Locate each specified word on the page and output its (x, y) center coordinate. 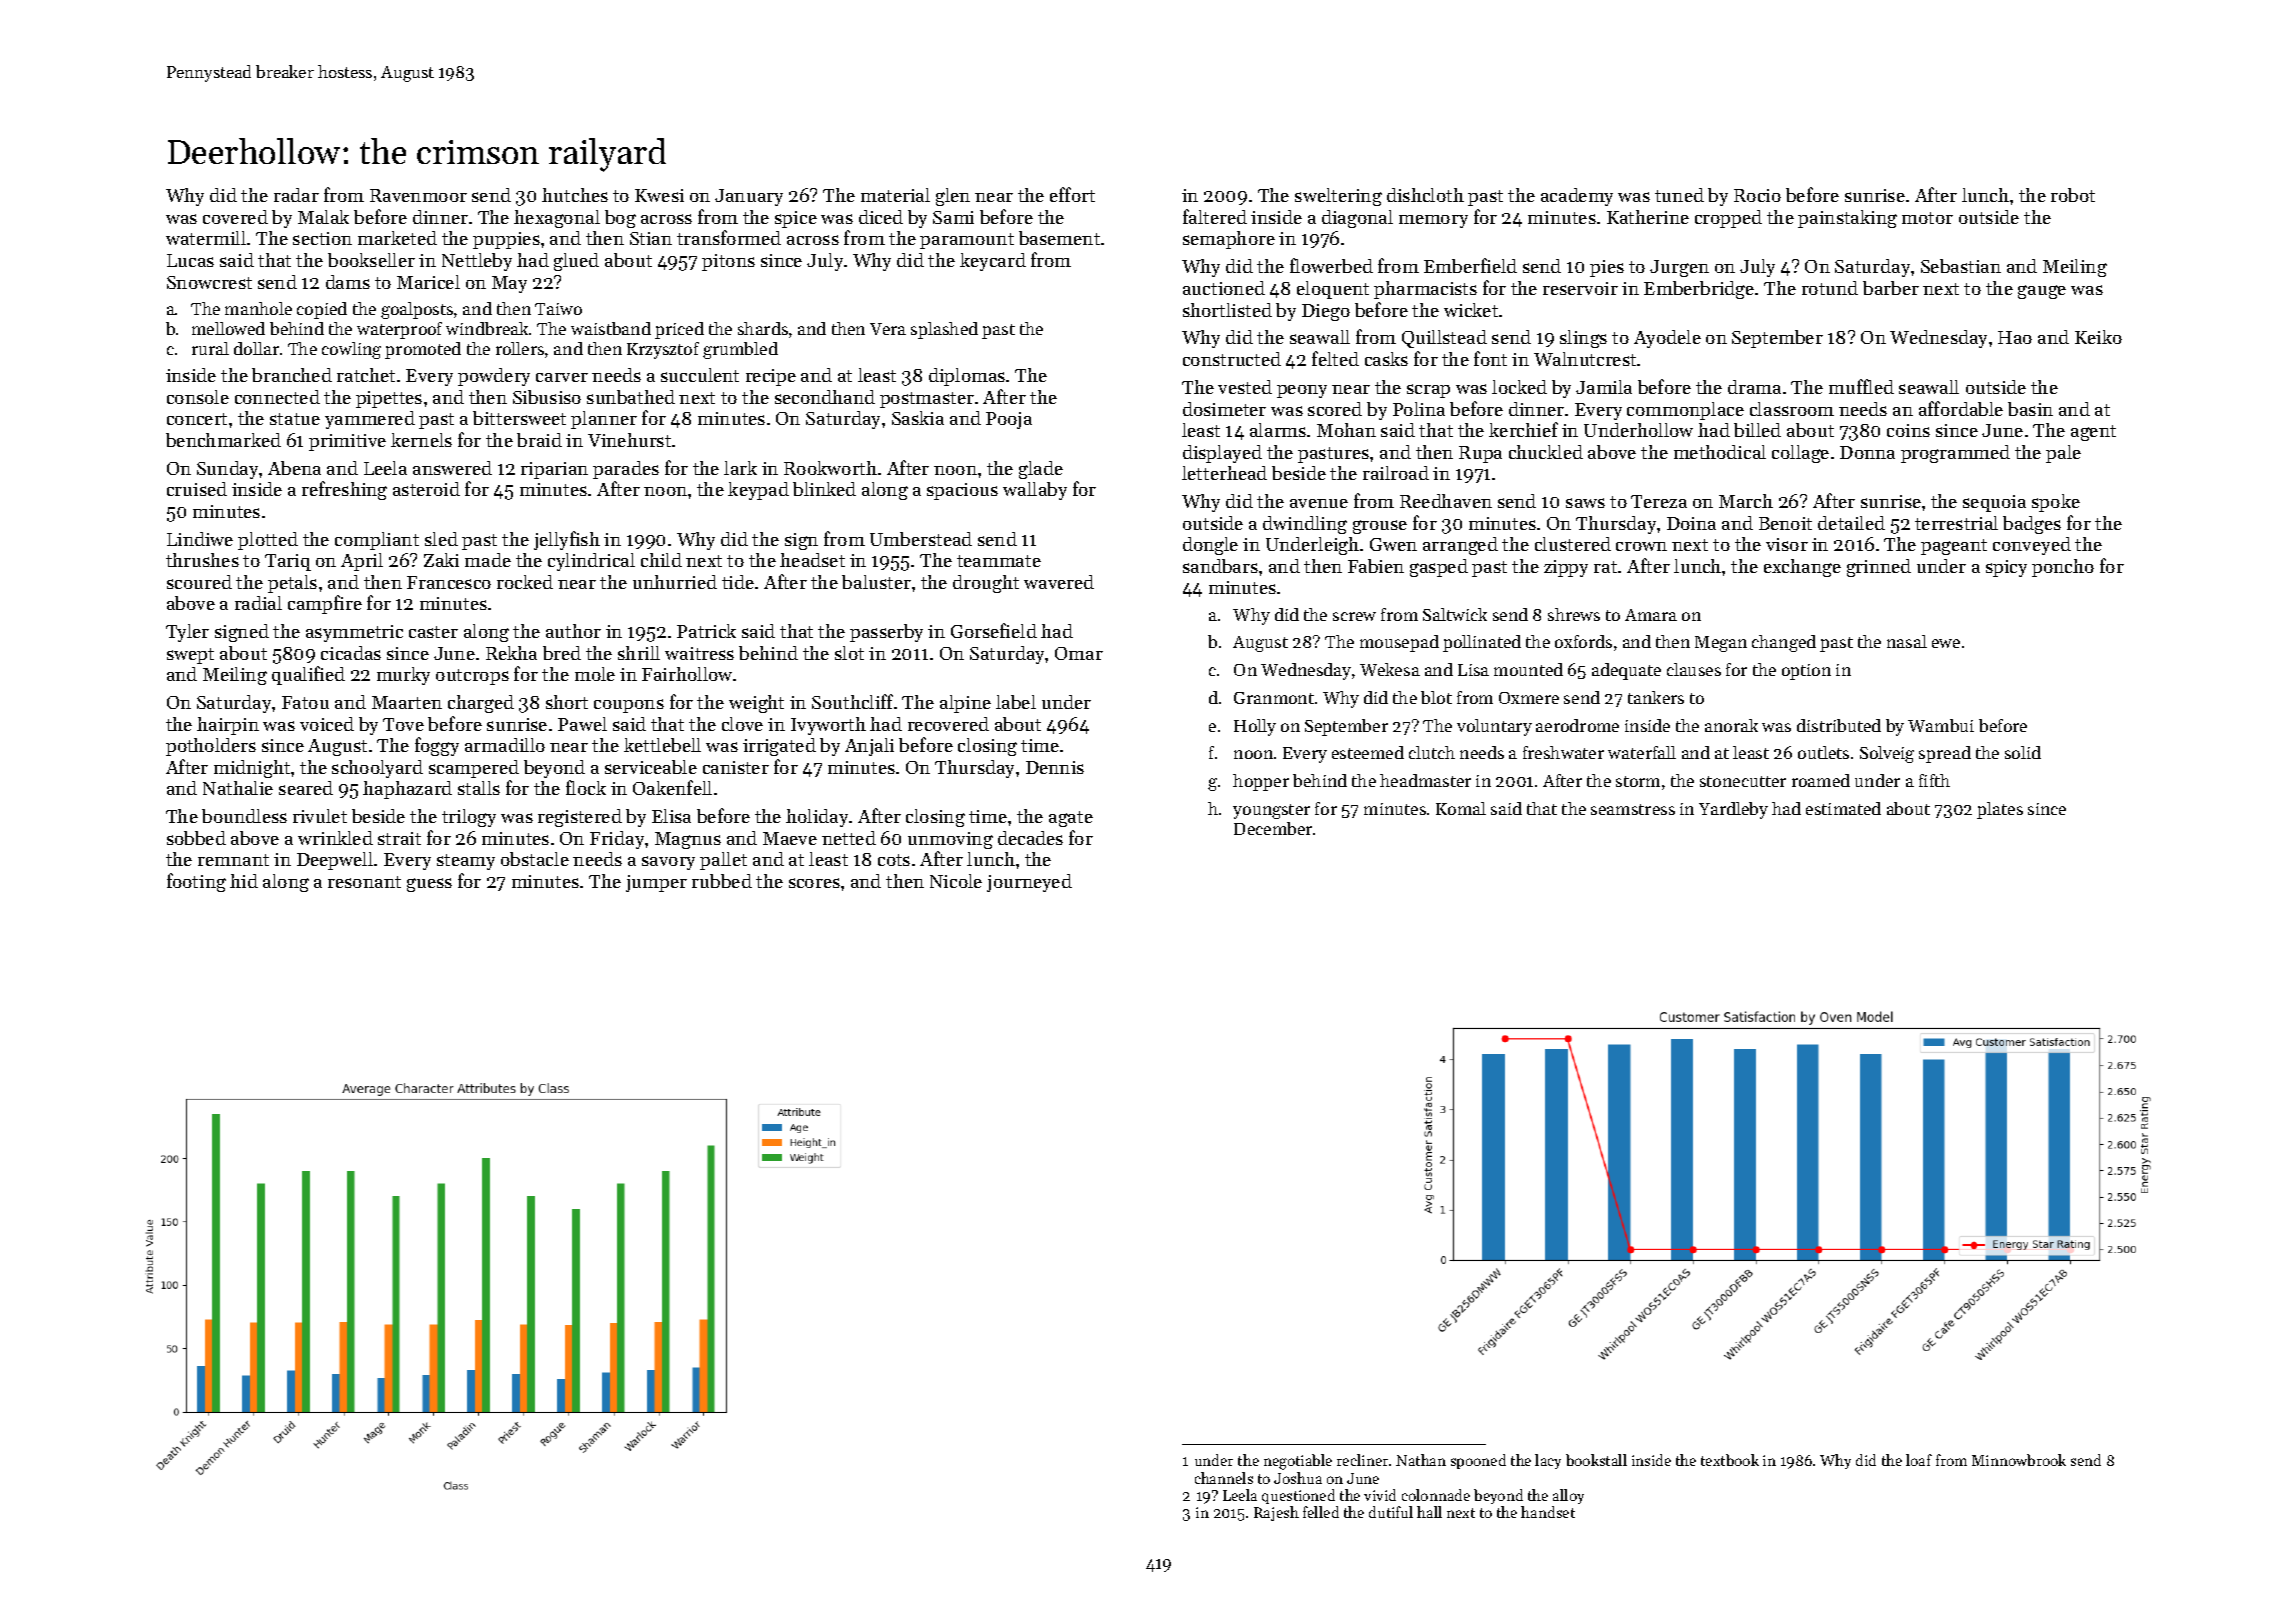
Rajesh (1276, 1513)
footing (196, 882)
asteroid (426, 489)
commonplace (1685, 411)
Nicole (956, 881)
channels (1224, 1478)
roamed (1821, 780)
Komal (1461, 808)
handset (1548, 1512)
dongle (1210, 546)
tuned (1679, 195)
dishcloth (1425, 195)
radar (296, 195)
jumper (656, 883)
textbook (1730, 1460)
